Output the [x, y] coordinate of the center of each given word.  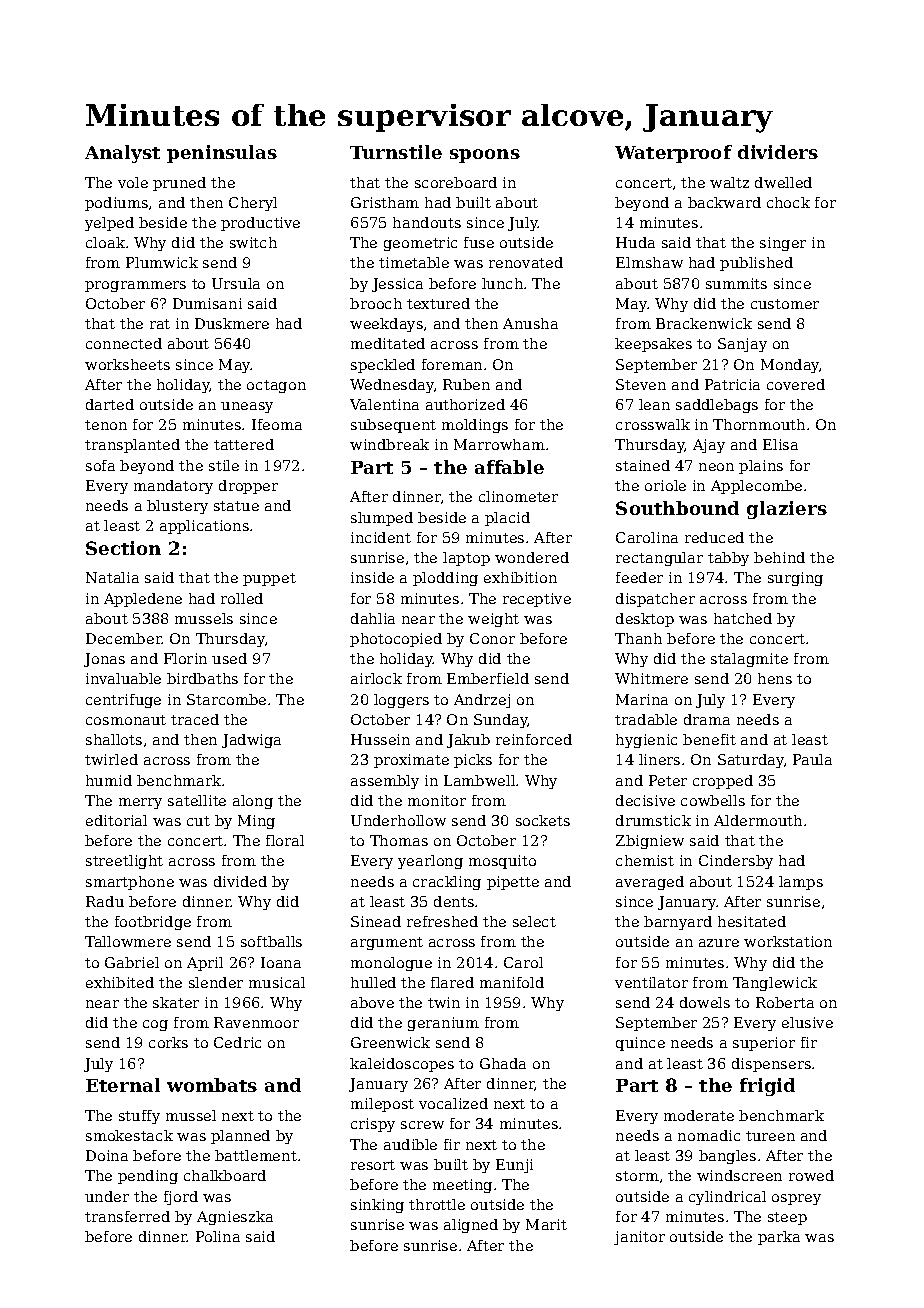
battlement [256, 1155]
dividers [778, 152]
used [229, 658]
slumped [382, 519]
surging [795, 579]
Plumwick [162, 262]
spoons [485, 156]
